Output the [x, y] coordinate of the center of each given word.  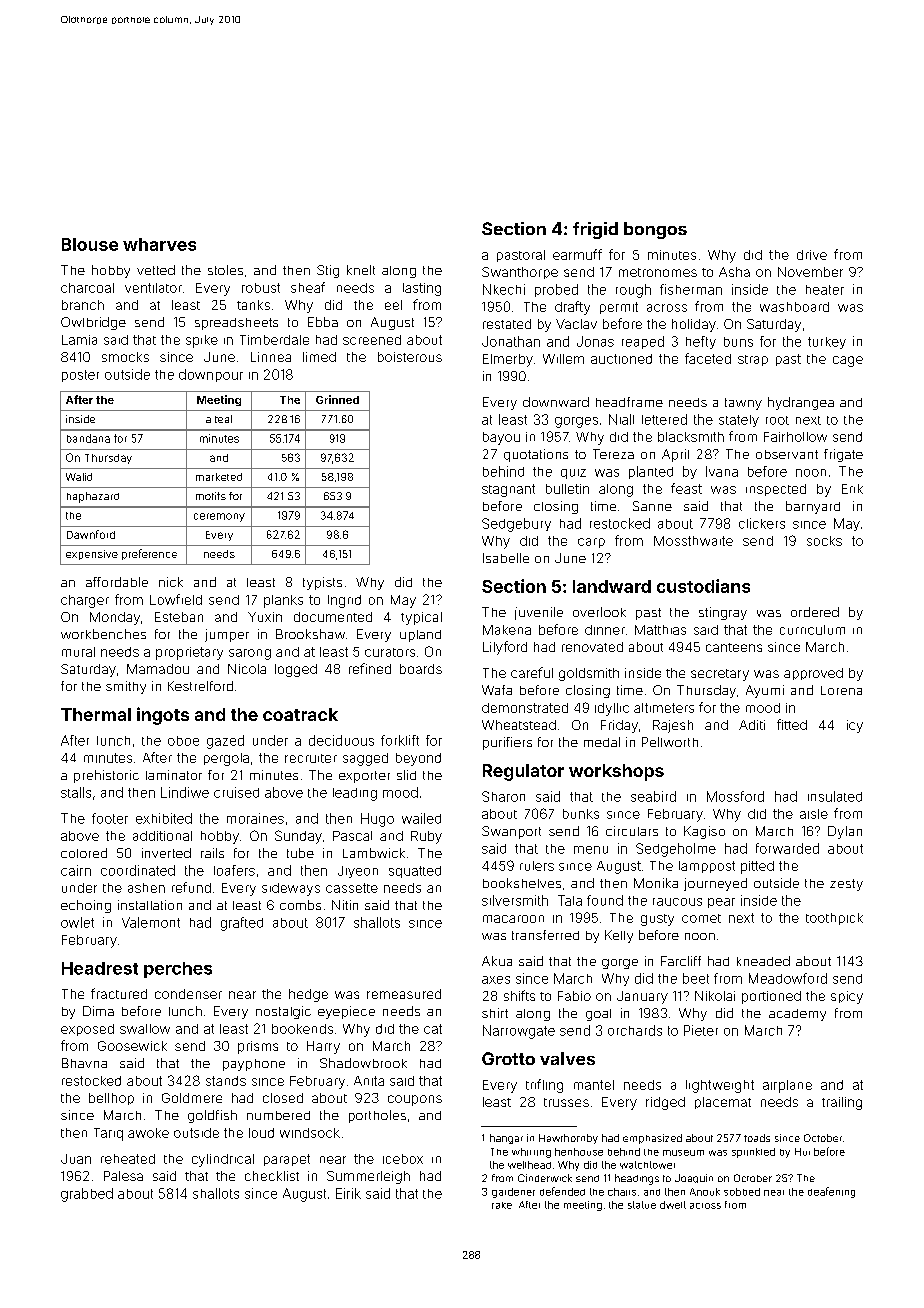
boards [421, 669]
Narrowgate [519, 1032]
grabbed [87, 1195]
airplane [787, 1086]
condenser [188, 994]
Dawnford [91, 534]
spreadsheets [236, 324]
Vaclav [576, 324]
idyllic [612, 709]
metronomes [658, 272]
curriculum [812, 630]
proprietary [189, 653]
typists [322, 583]
